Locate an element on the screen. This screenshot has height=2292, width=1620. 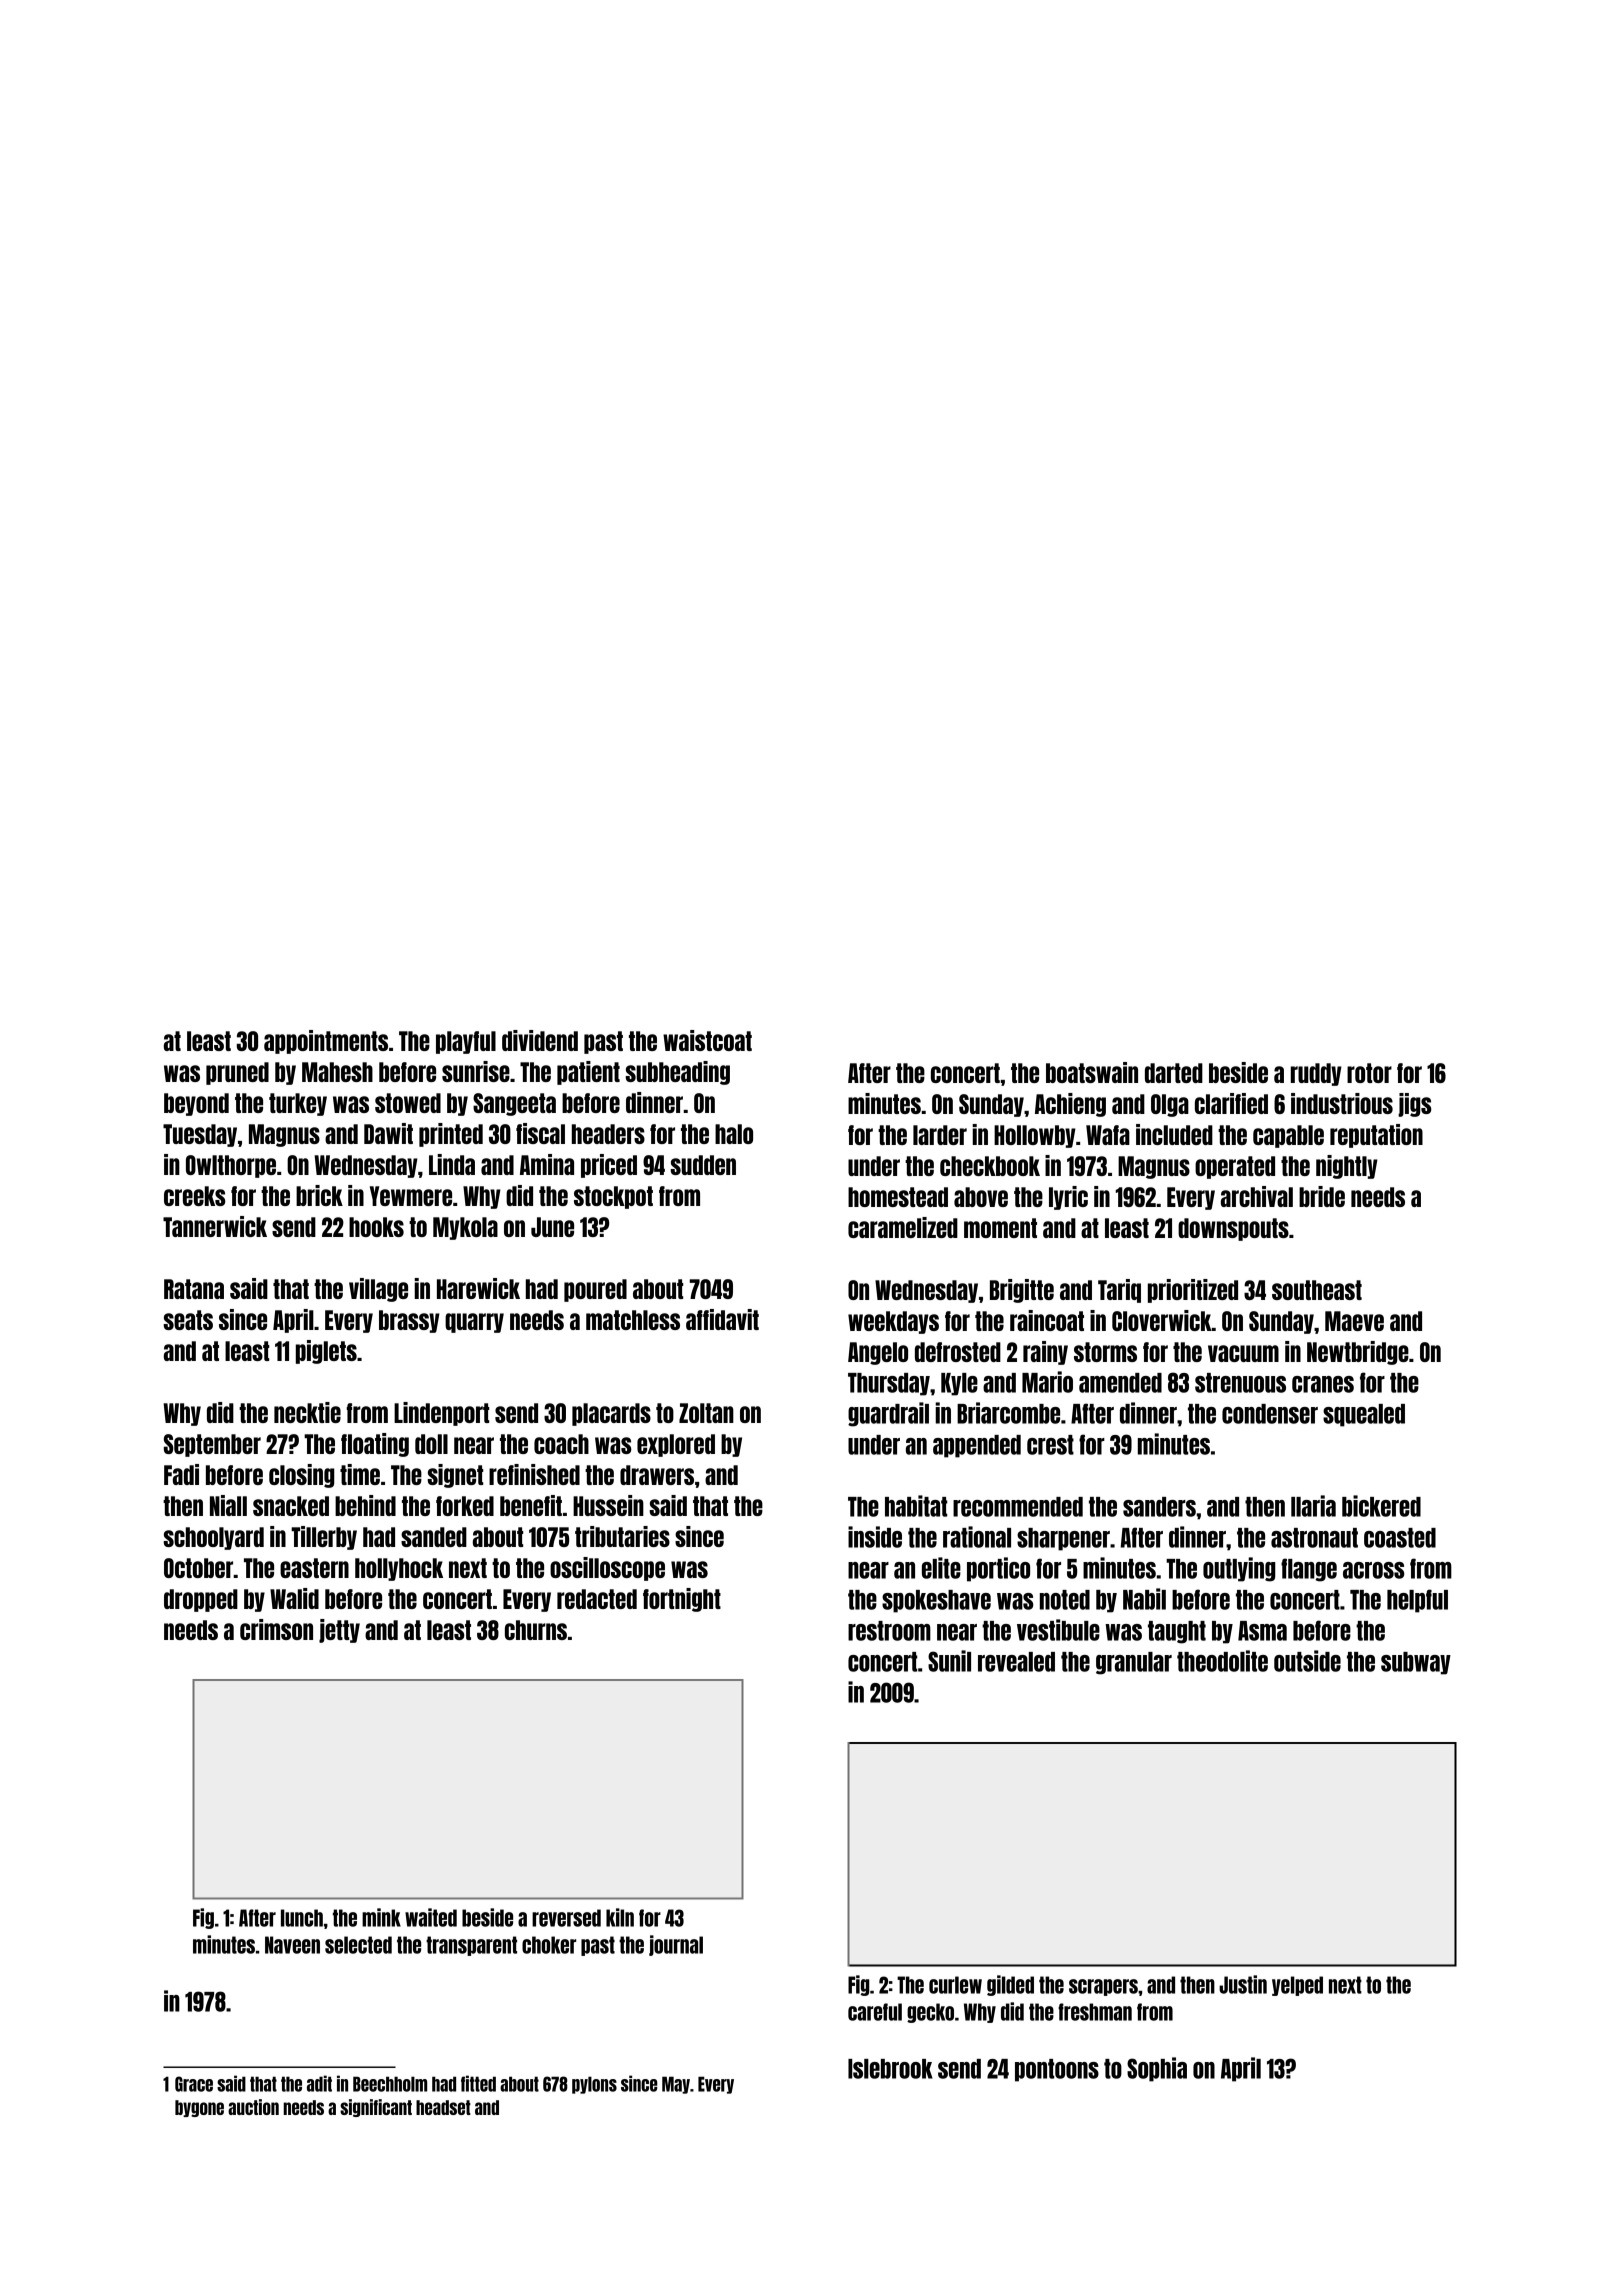
Wafa is located at coordinates (1108, 1135).
